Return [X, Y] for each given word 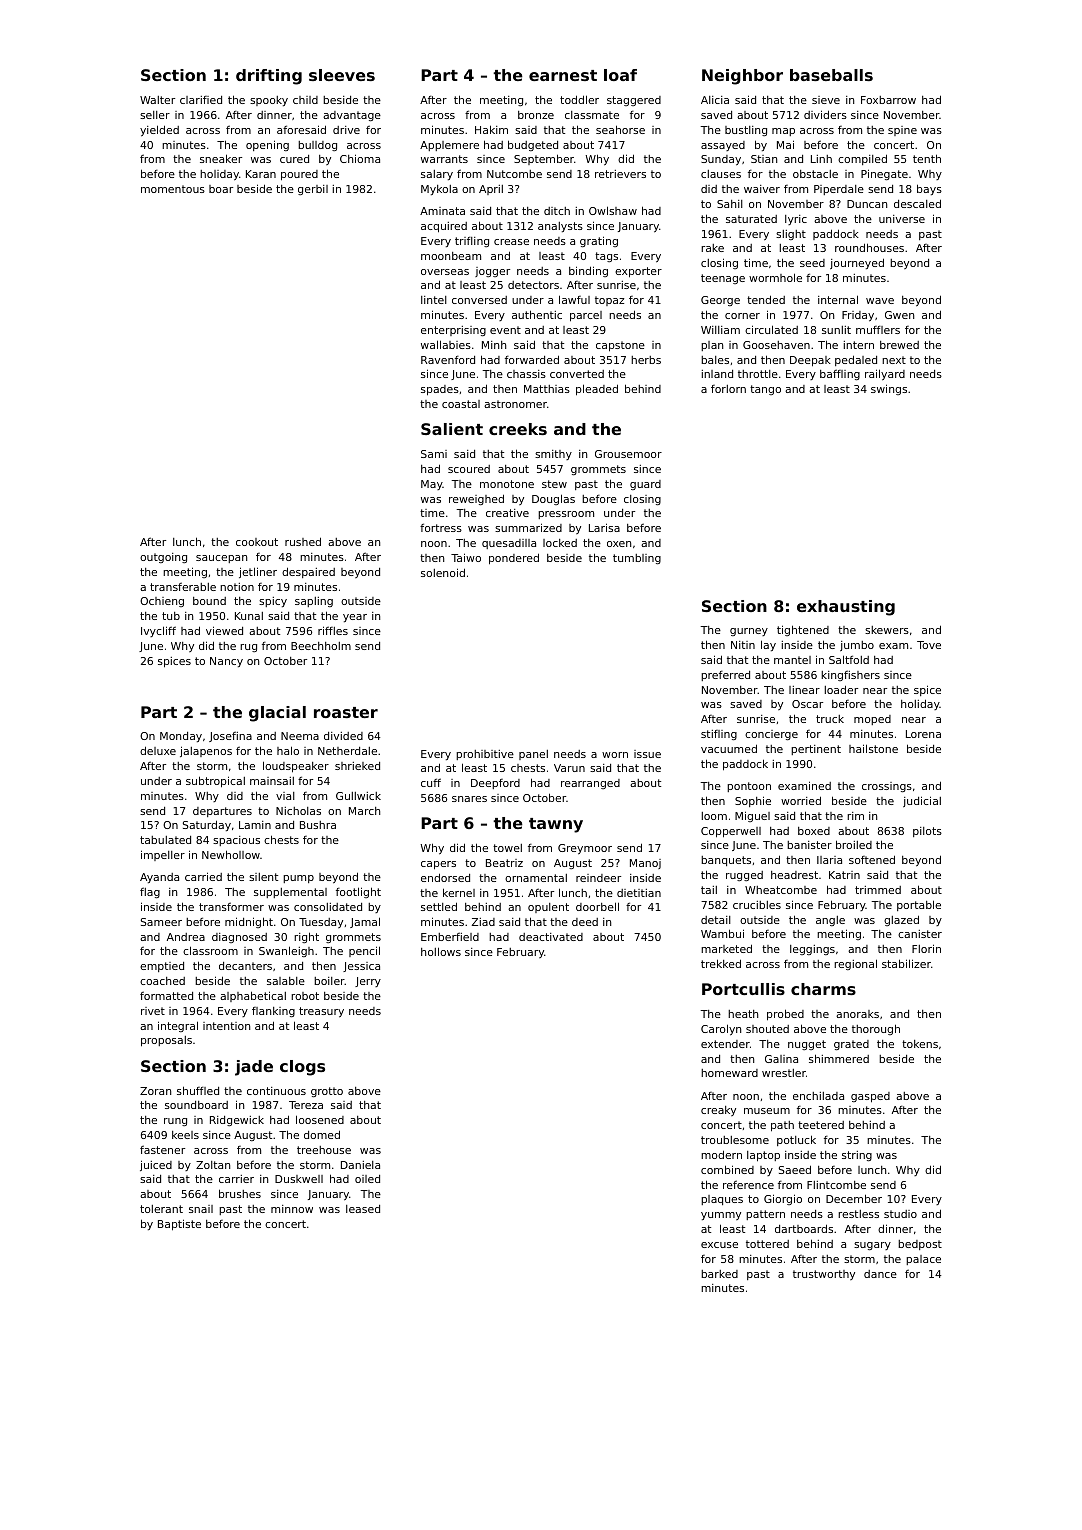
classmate [592, 115]
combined [727, 1169]
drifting [269, 77]
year [355, 618]
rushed [303, 541]
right [306, 937]
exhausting [846, 608]
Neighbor [742, 77]
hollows [441, 951]
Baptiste [179, 1225]
